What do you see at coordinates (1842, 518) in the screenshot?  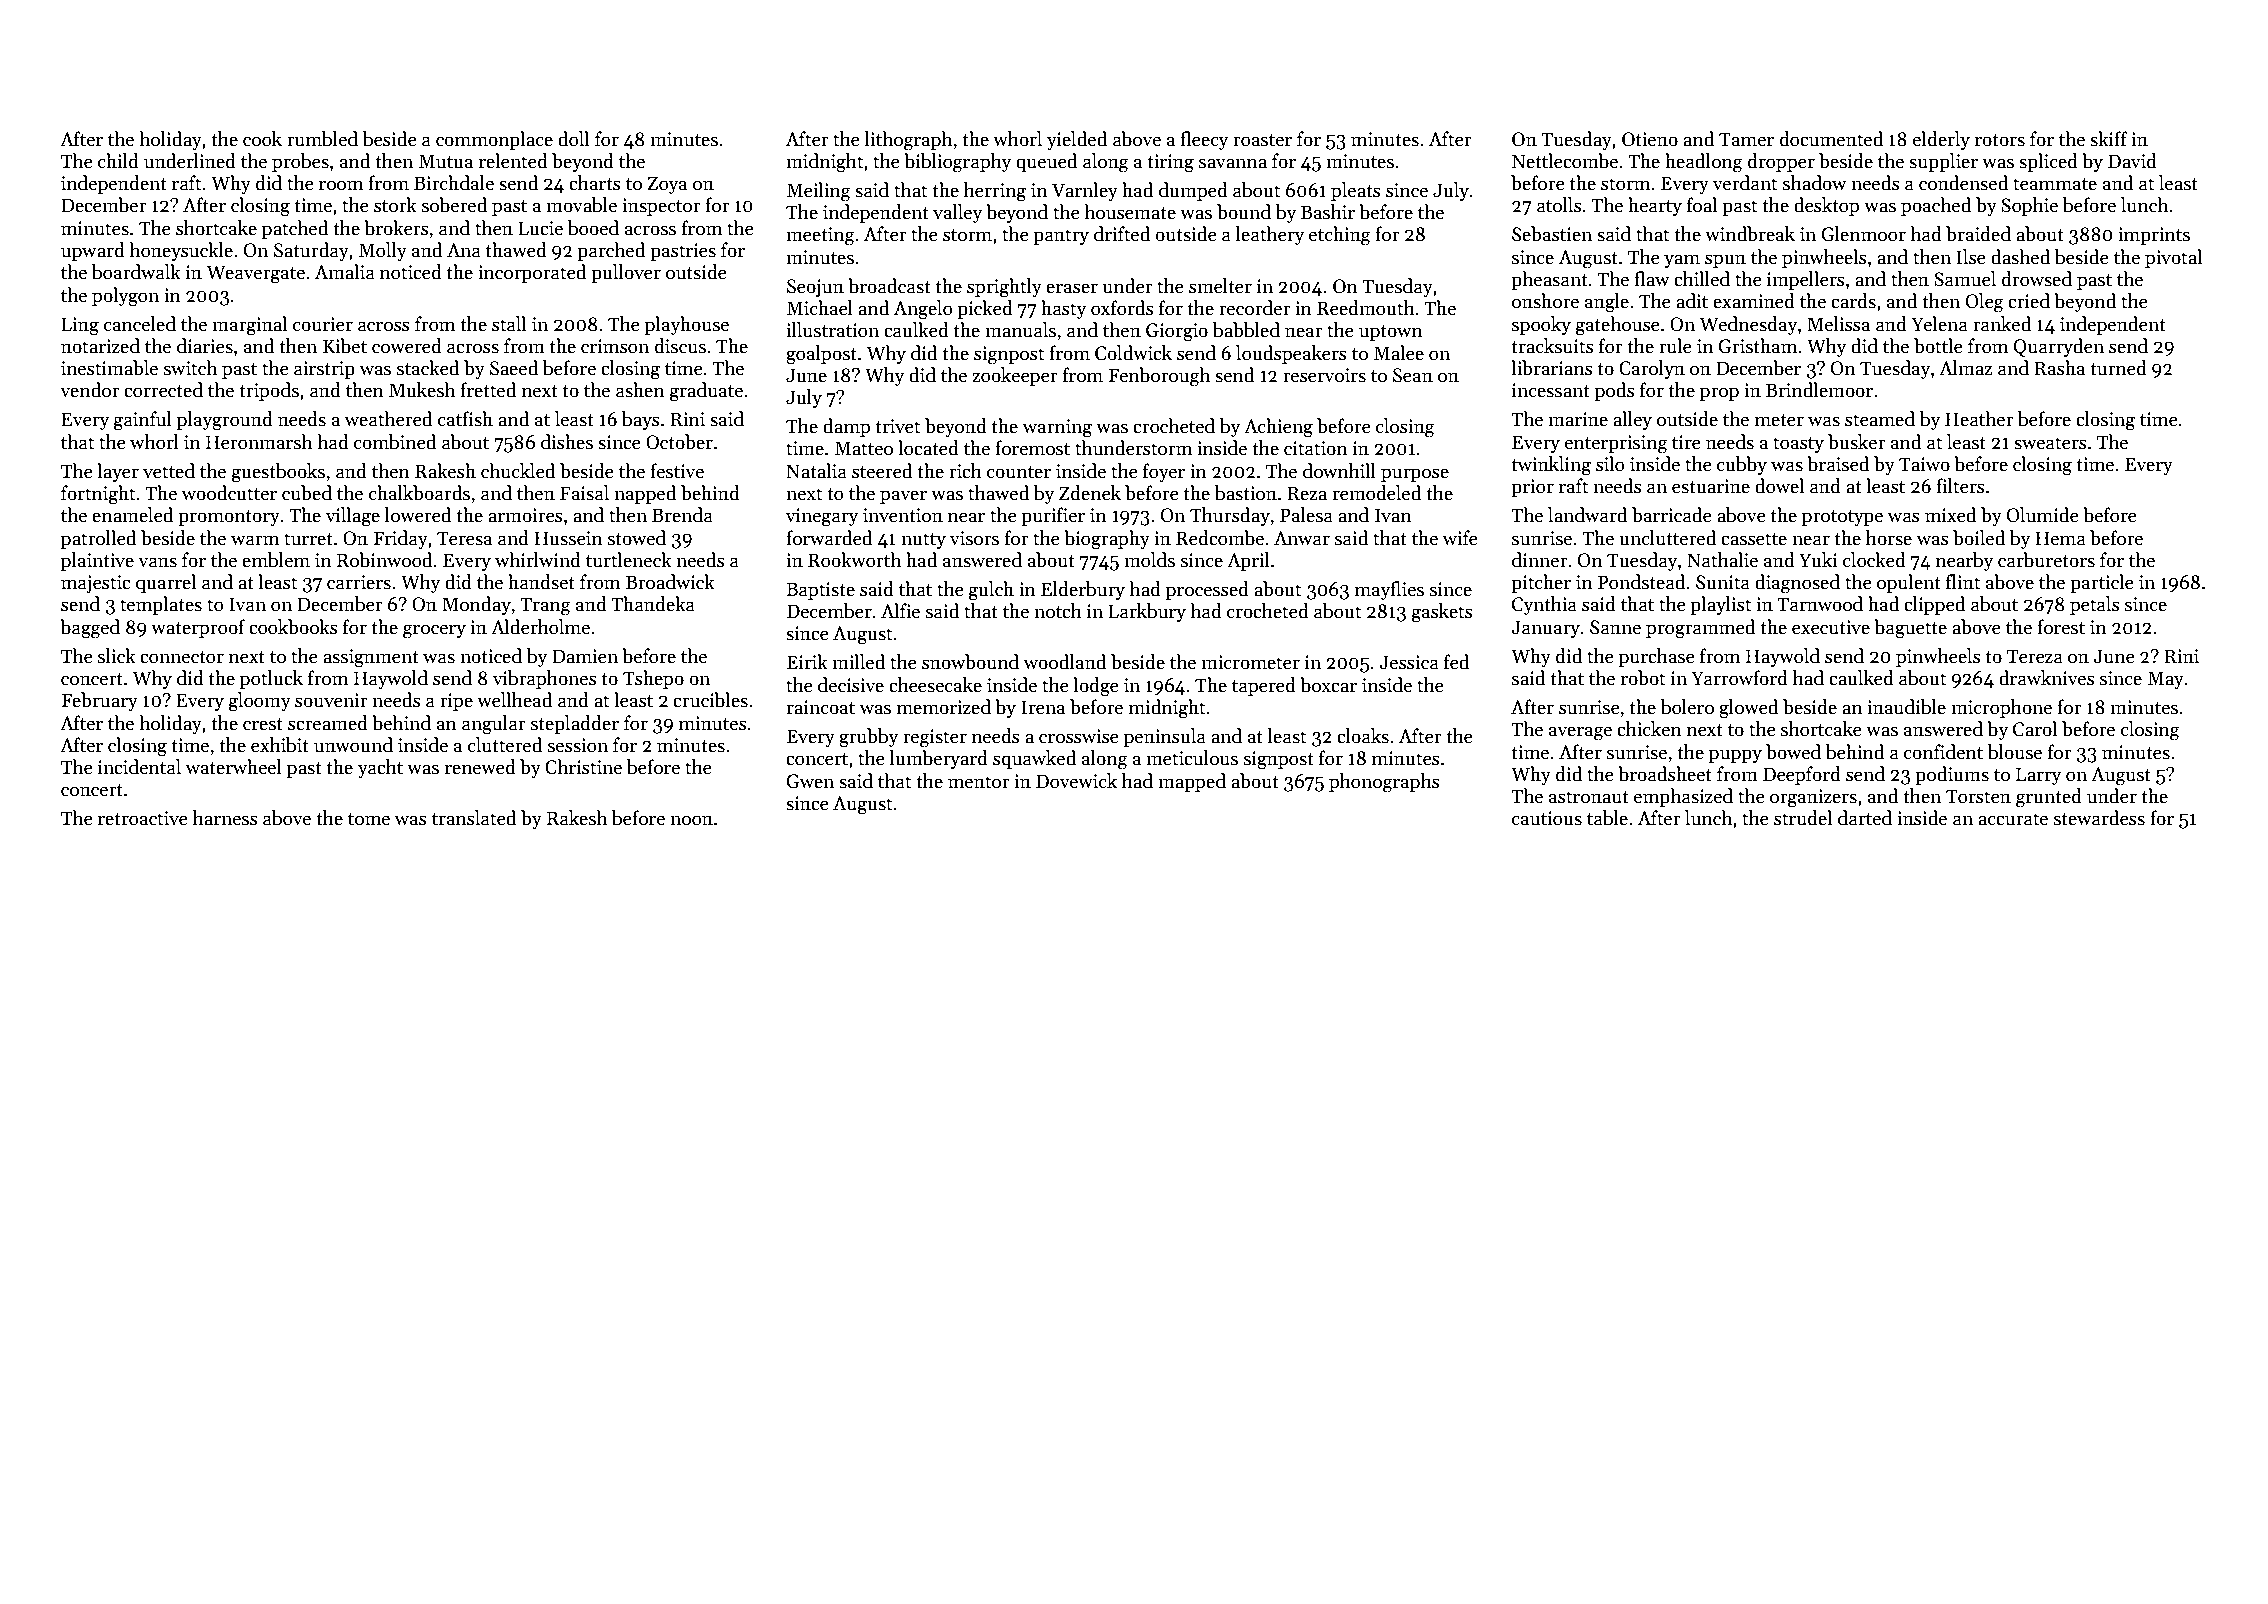 I see `prototype` at bounding box center [1842, 518].
